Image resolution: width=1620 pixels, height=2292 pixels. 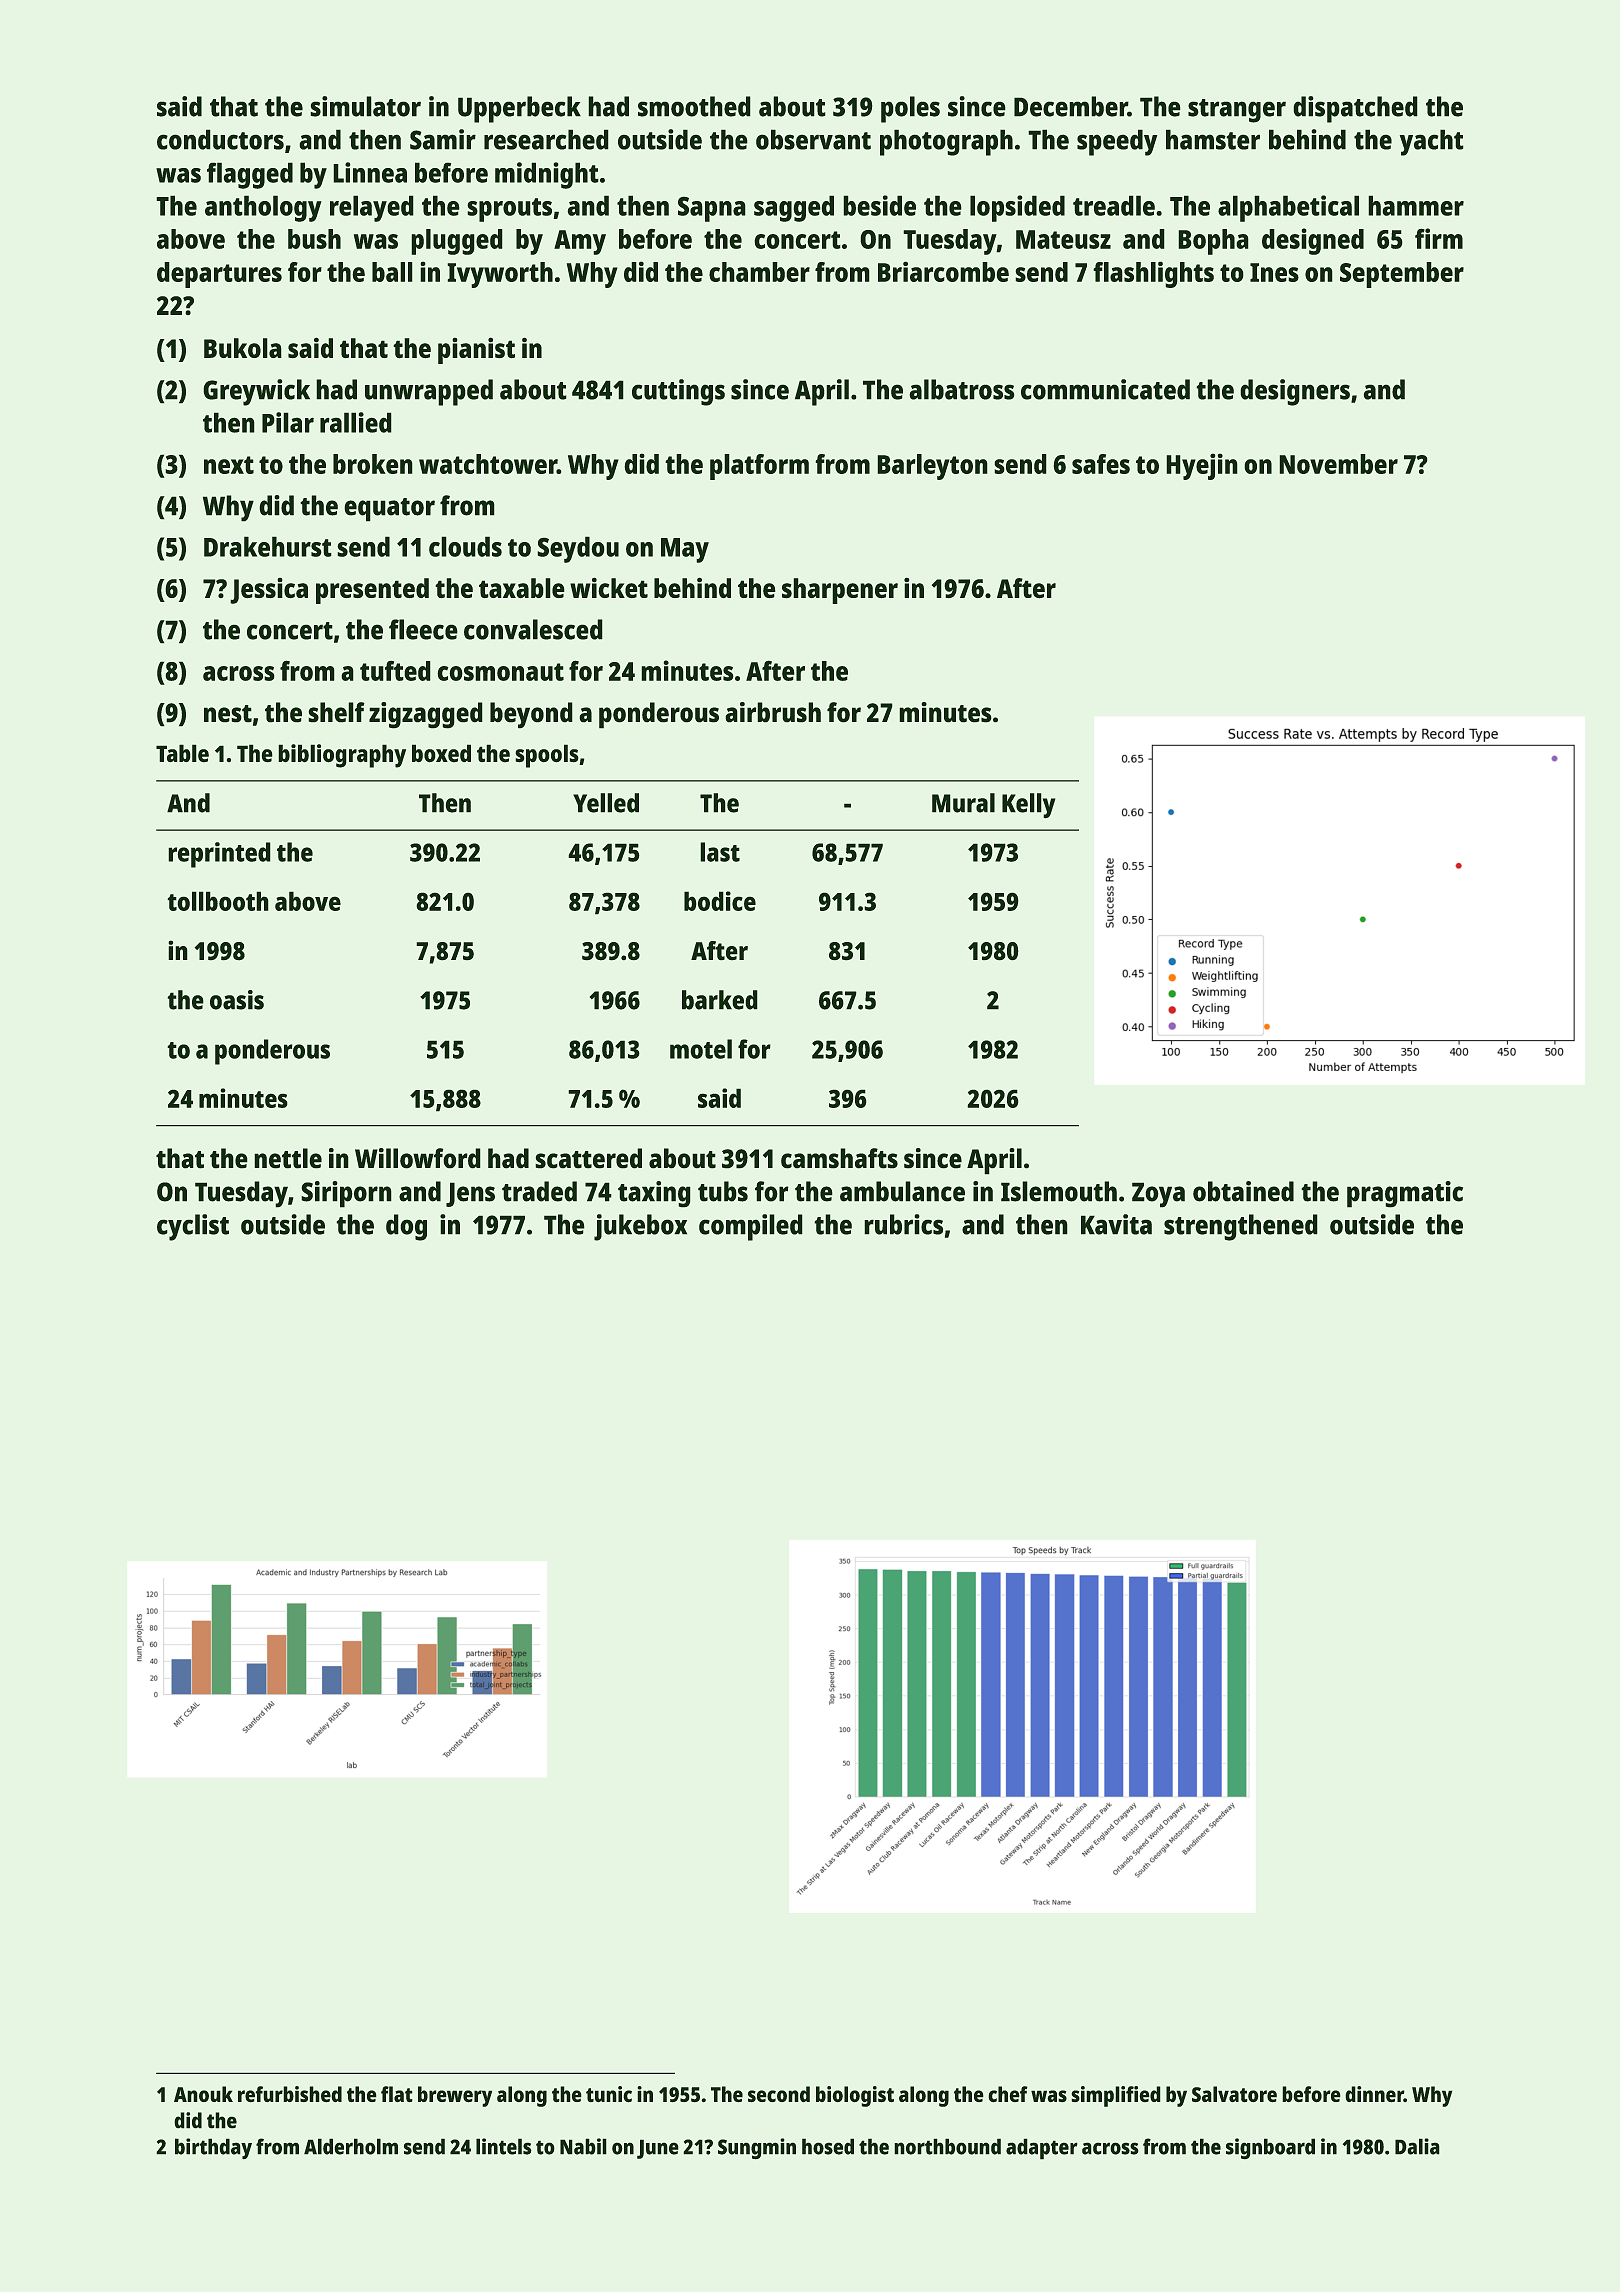 What do you see at coordinates (1237, 111) in the screenshot?
I see `stranger` at bounding box center [1237, 111].
